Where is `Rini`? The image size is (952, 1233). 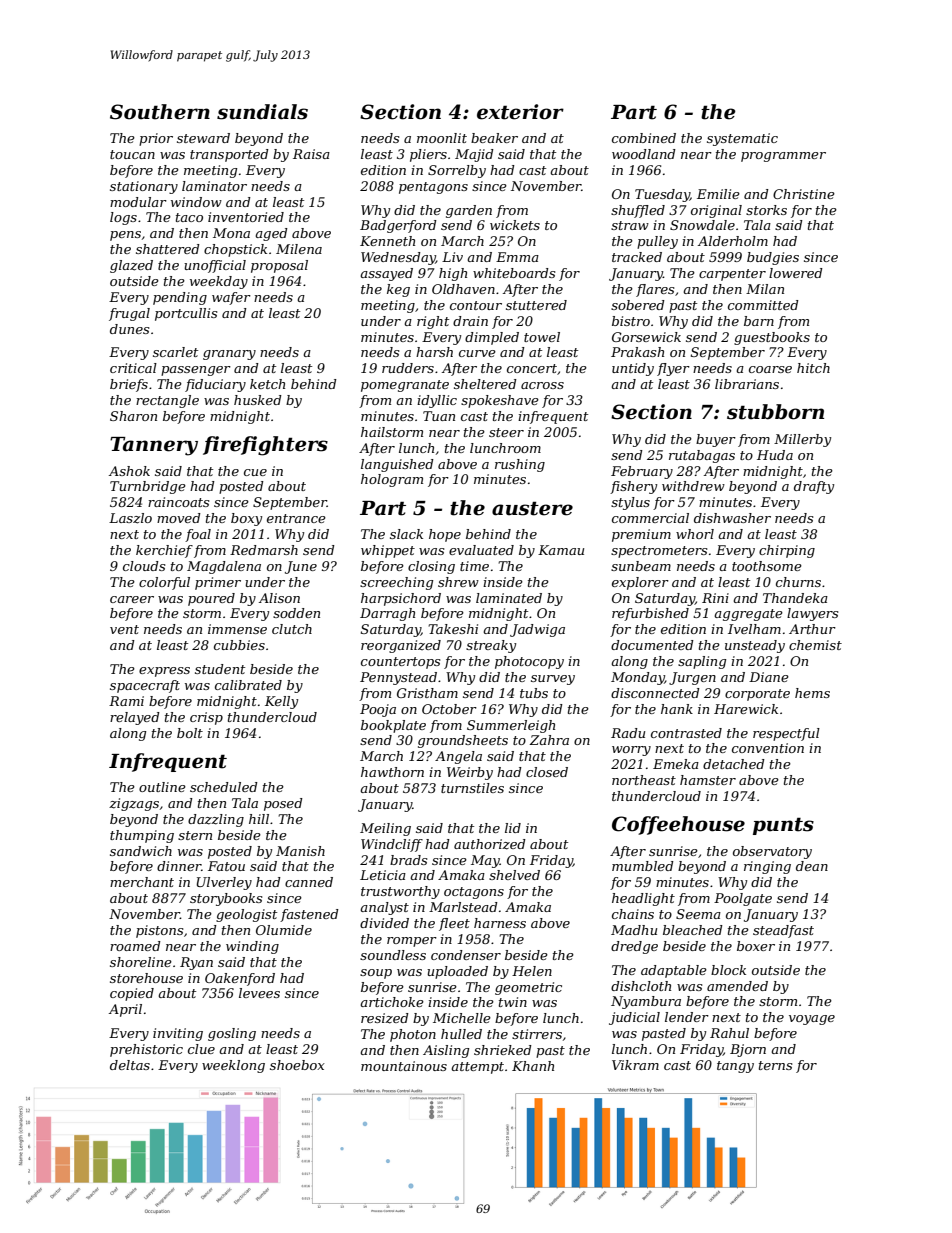 Rini is located at coordinates (715, 598).
